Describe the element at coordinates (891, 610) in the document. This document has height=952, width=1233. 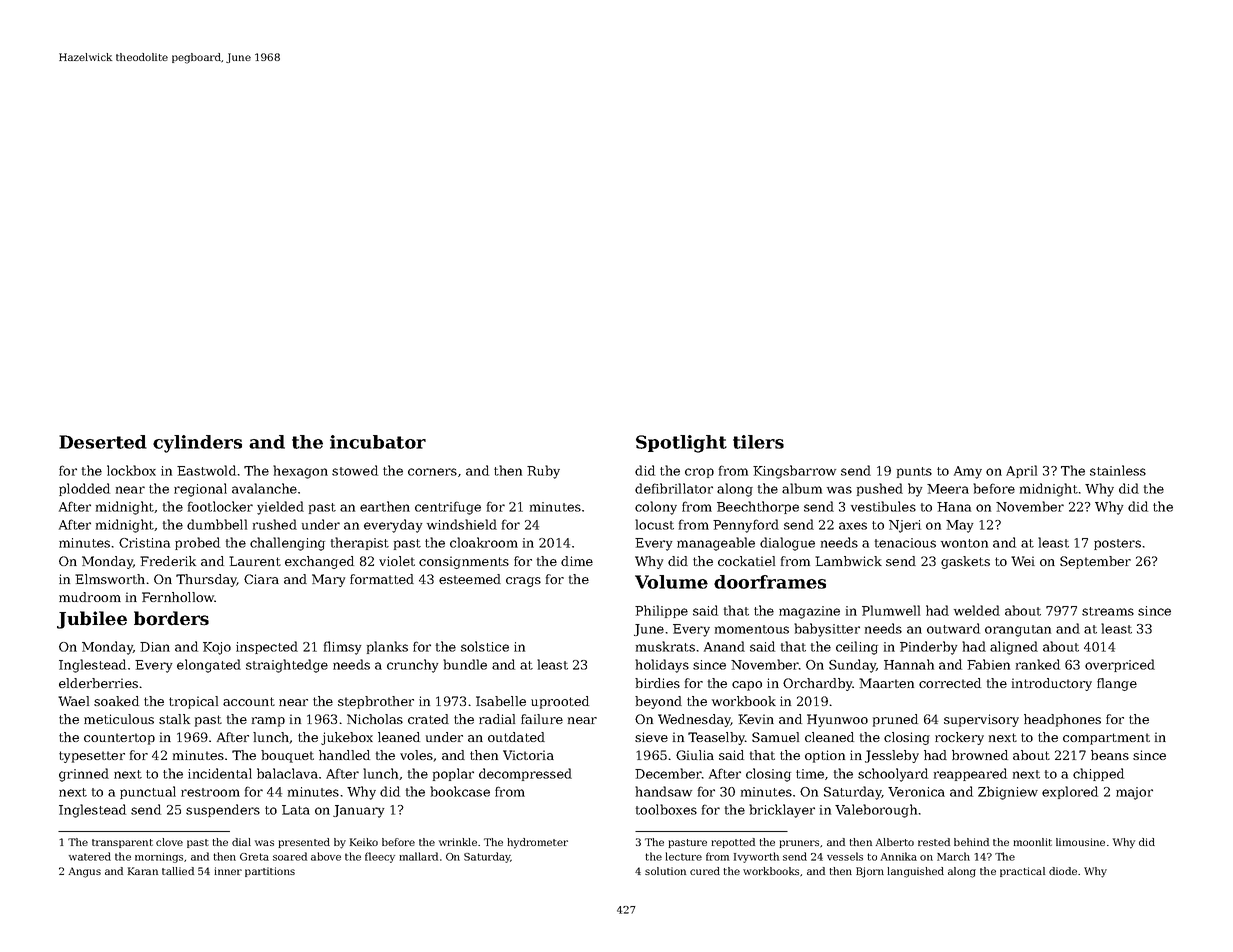
I see `Plumwell` at that location.
